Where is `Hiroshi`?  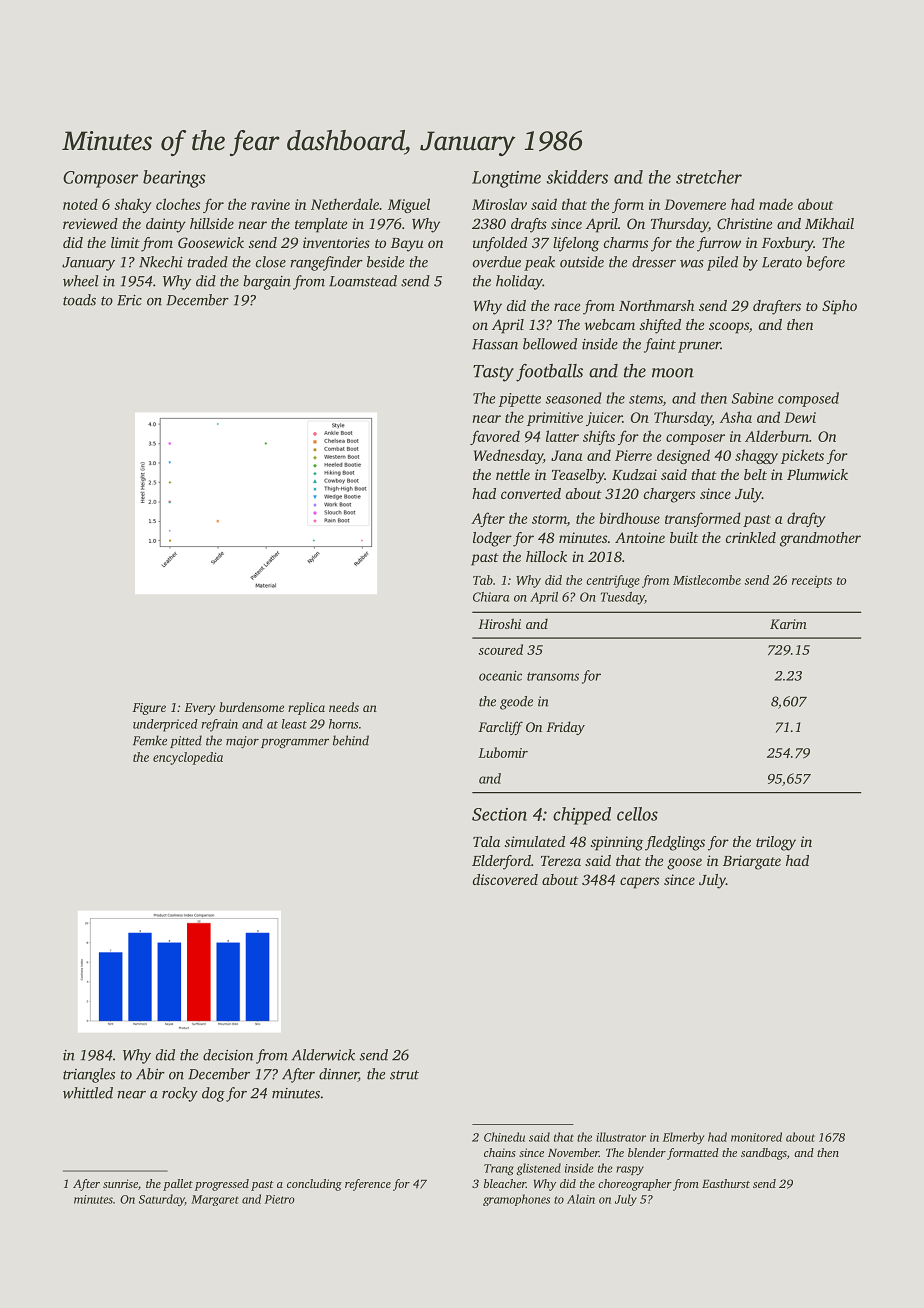 Hiroshi is located at coordinates (499, 623).
